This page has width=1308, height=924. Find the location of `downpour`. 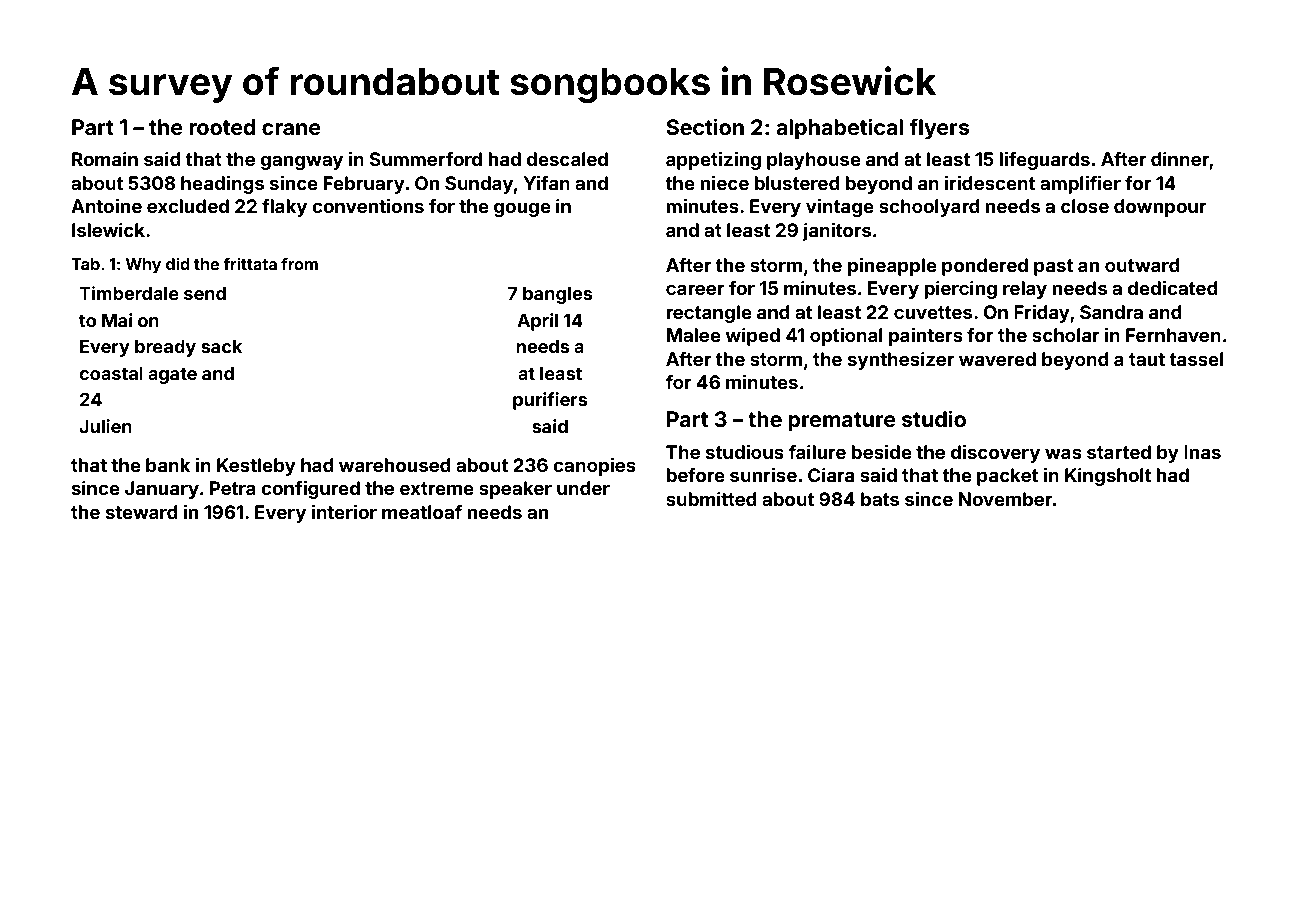

downpour is located at coordinates (1160, 208).
